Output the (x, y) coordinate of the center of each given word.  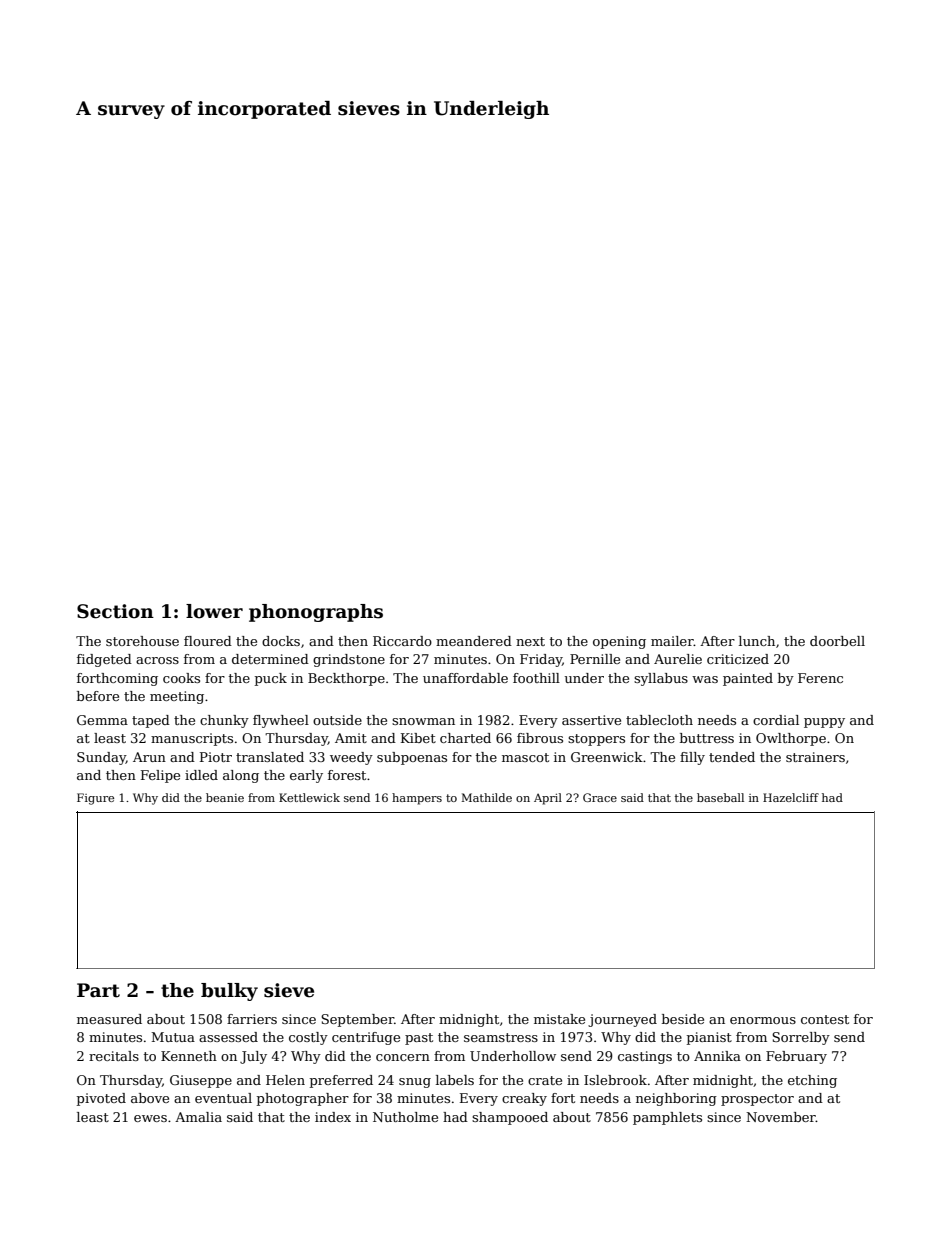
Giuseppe (201, 1081)
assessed (228, 1037)
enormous (763, 1020)
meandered (474, 641)
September (357, 1020)
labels (455, 1080)
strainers (815, 757)
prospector (757, 1100)
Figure (95, 799)
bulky (229, 992)
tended (732, 757)
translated (270, 757)
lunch (757, 641)
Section (115, 611)
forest (347, 775)
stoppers (596, 740)
